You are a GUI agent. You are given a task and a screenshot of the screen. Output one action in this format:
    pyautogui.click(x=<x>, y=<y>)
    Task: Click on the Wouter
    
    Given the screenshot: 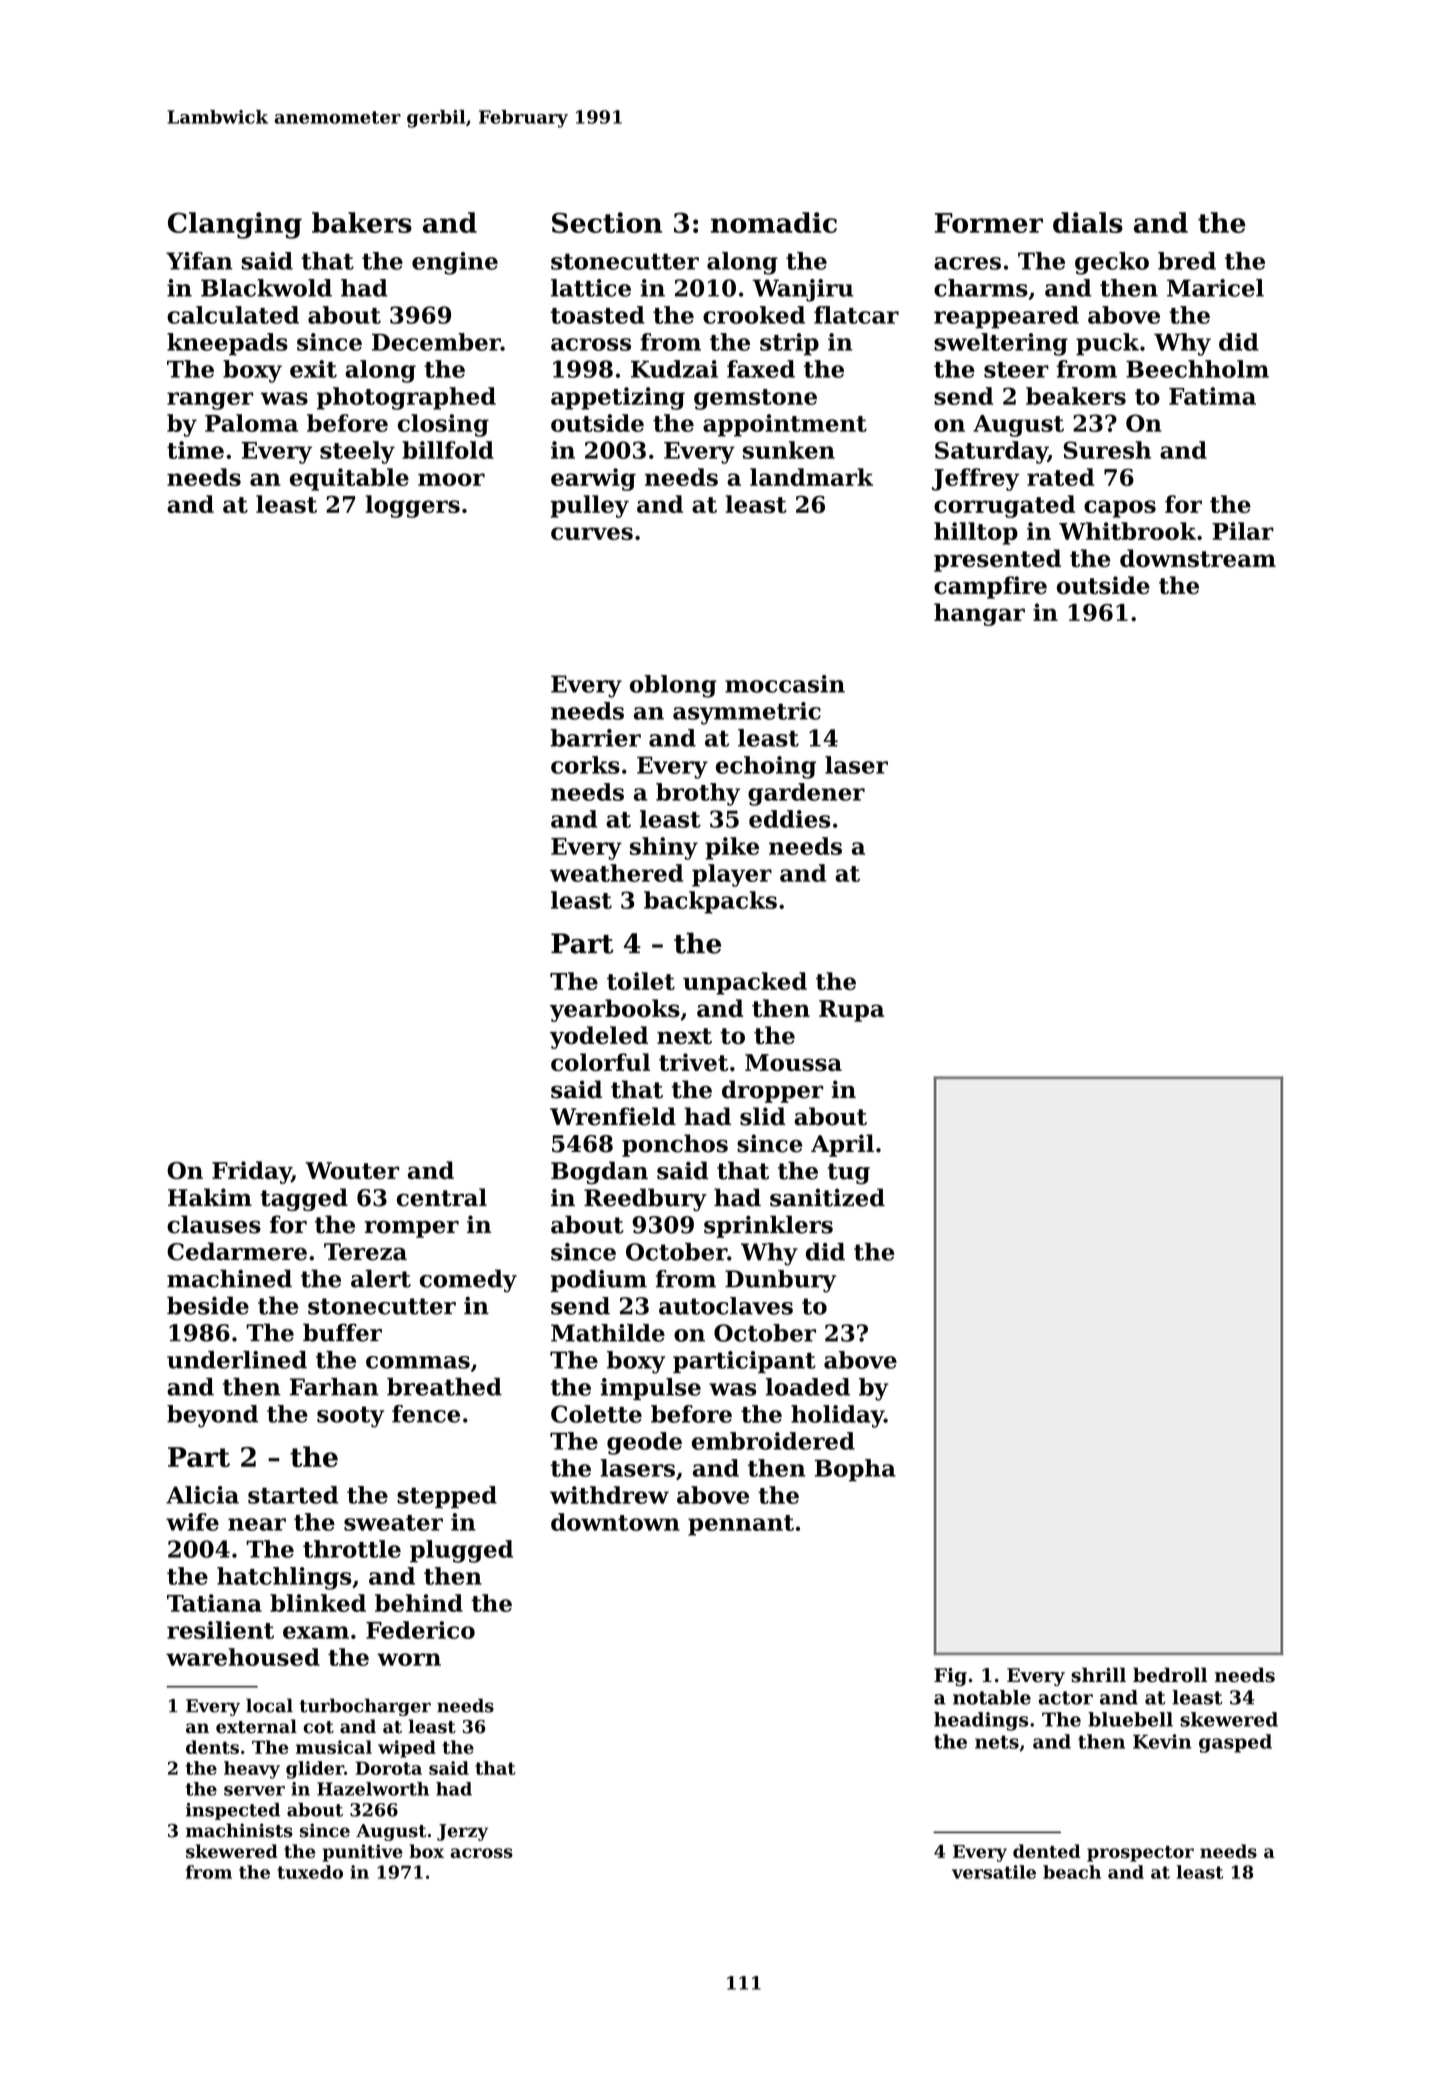 What is the action you would take?
    pyautogui.click(x=352, y=1170)
